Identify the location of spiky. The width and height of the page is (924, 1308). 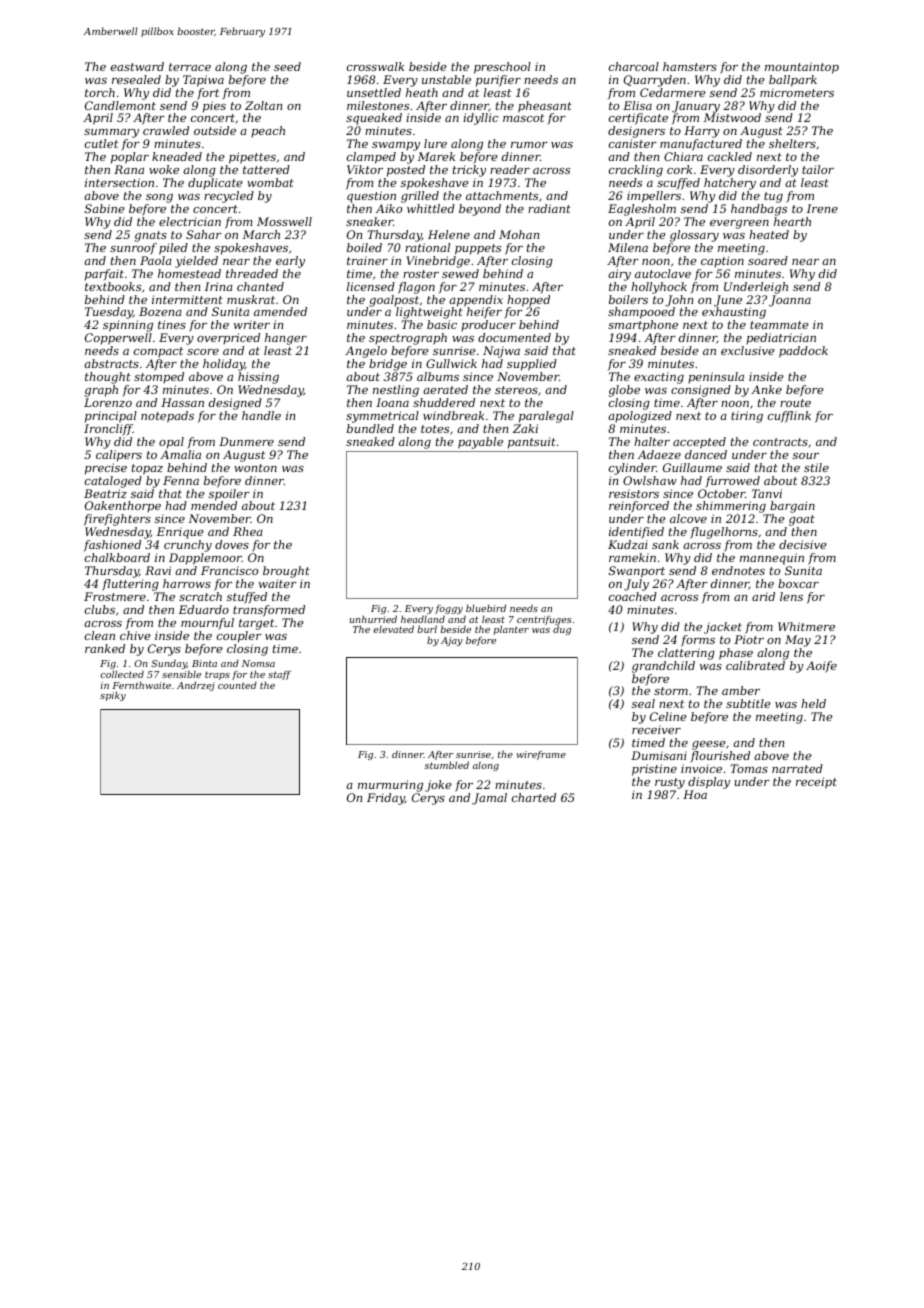
(113, 696).
